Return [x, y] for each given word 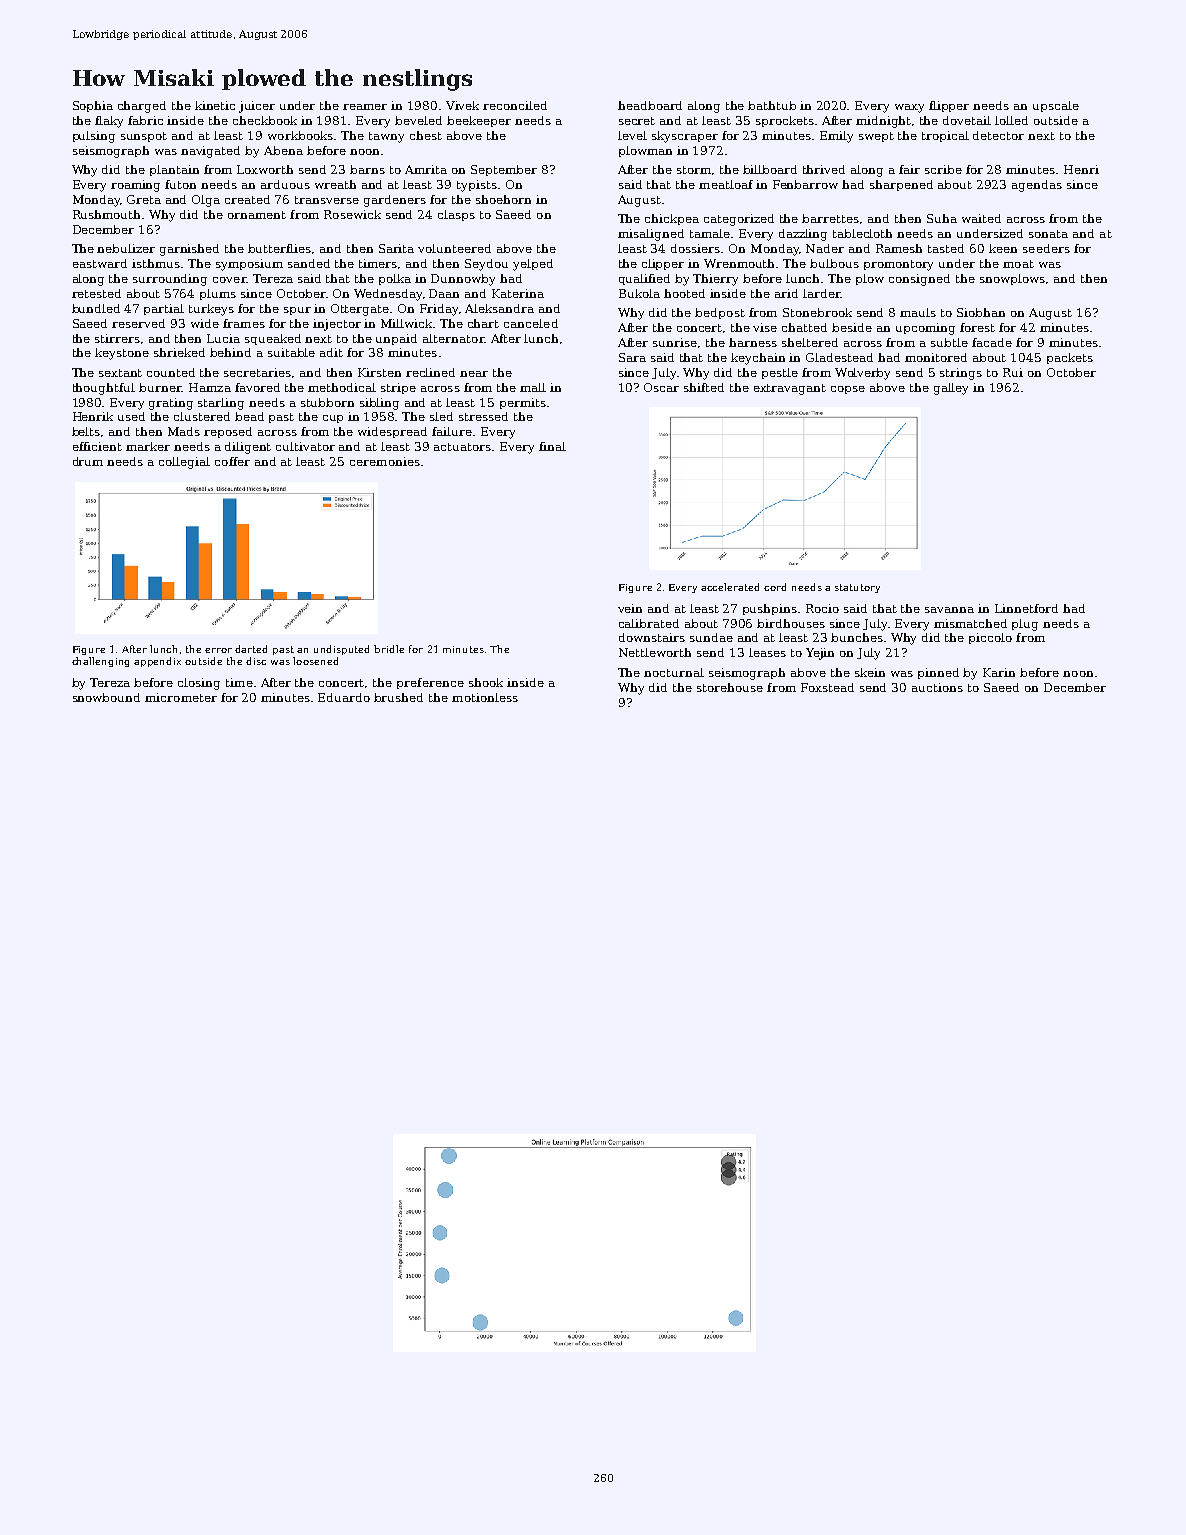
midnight [883, 122]
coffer [232, 461]
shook [486, 682]
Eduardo [344, 697]
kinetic [215, 105]
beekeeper [479, 121]
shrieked [179, 352]
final [552, 446]
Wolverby [862, 374]
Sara [632, 357]
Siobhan [981, 312]
